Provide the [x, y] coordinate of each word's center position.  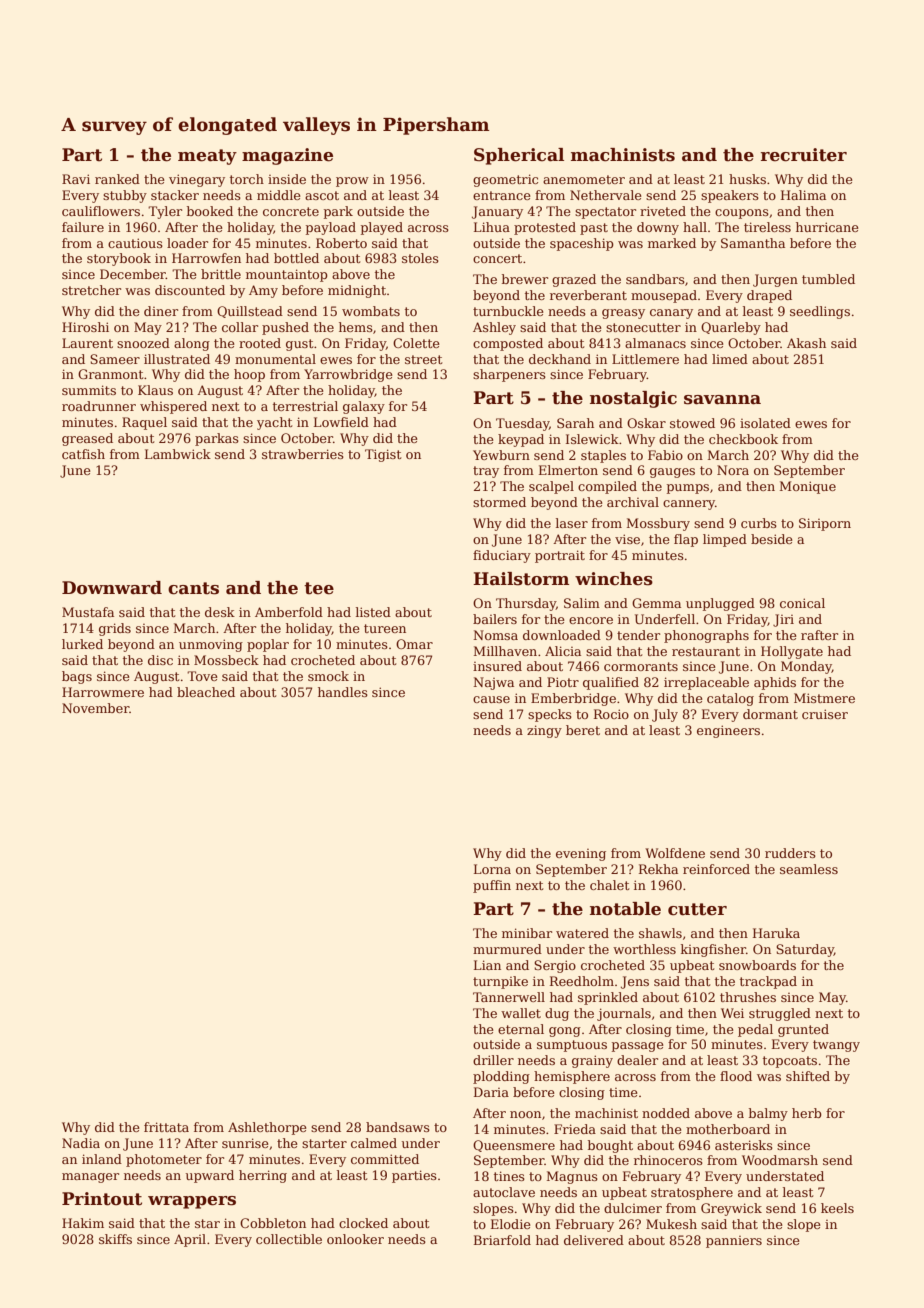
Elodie [511, 1224]
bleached [206, 692]
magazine [287, 156]
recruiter [804, 155]
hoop [249, 375]
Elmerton [568, 470]
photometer [164, 1160]
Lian [487, 965]
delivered [594, 1240]
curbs [759, 523]
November [95, 708]
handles [343, 692]
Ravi [76, 179]
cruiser [825, 714]
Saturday [805, 950]
